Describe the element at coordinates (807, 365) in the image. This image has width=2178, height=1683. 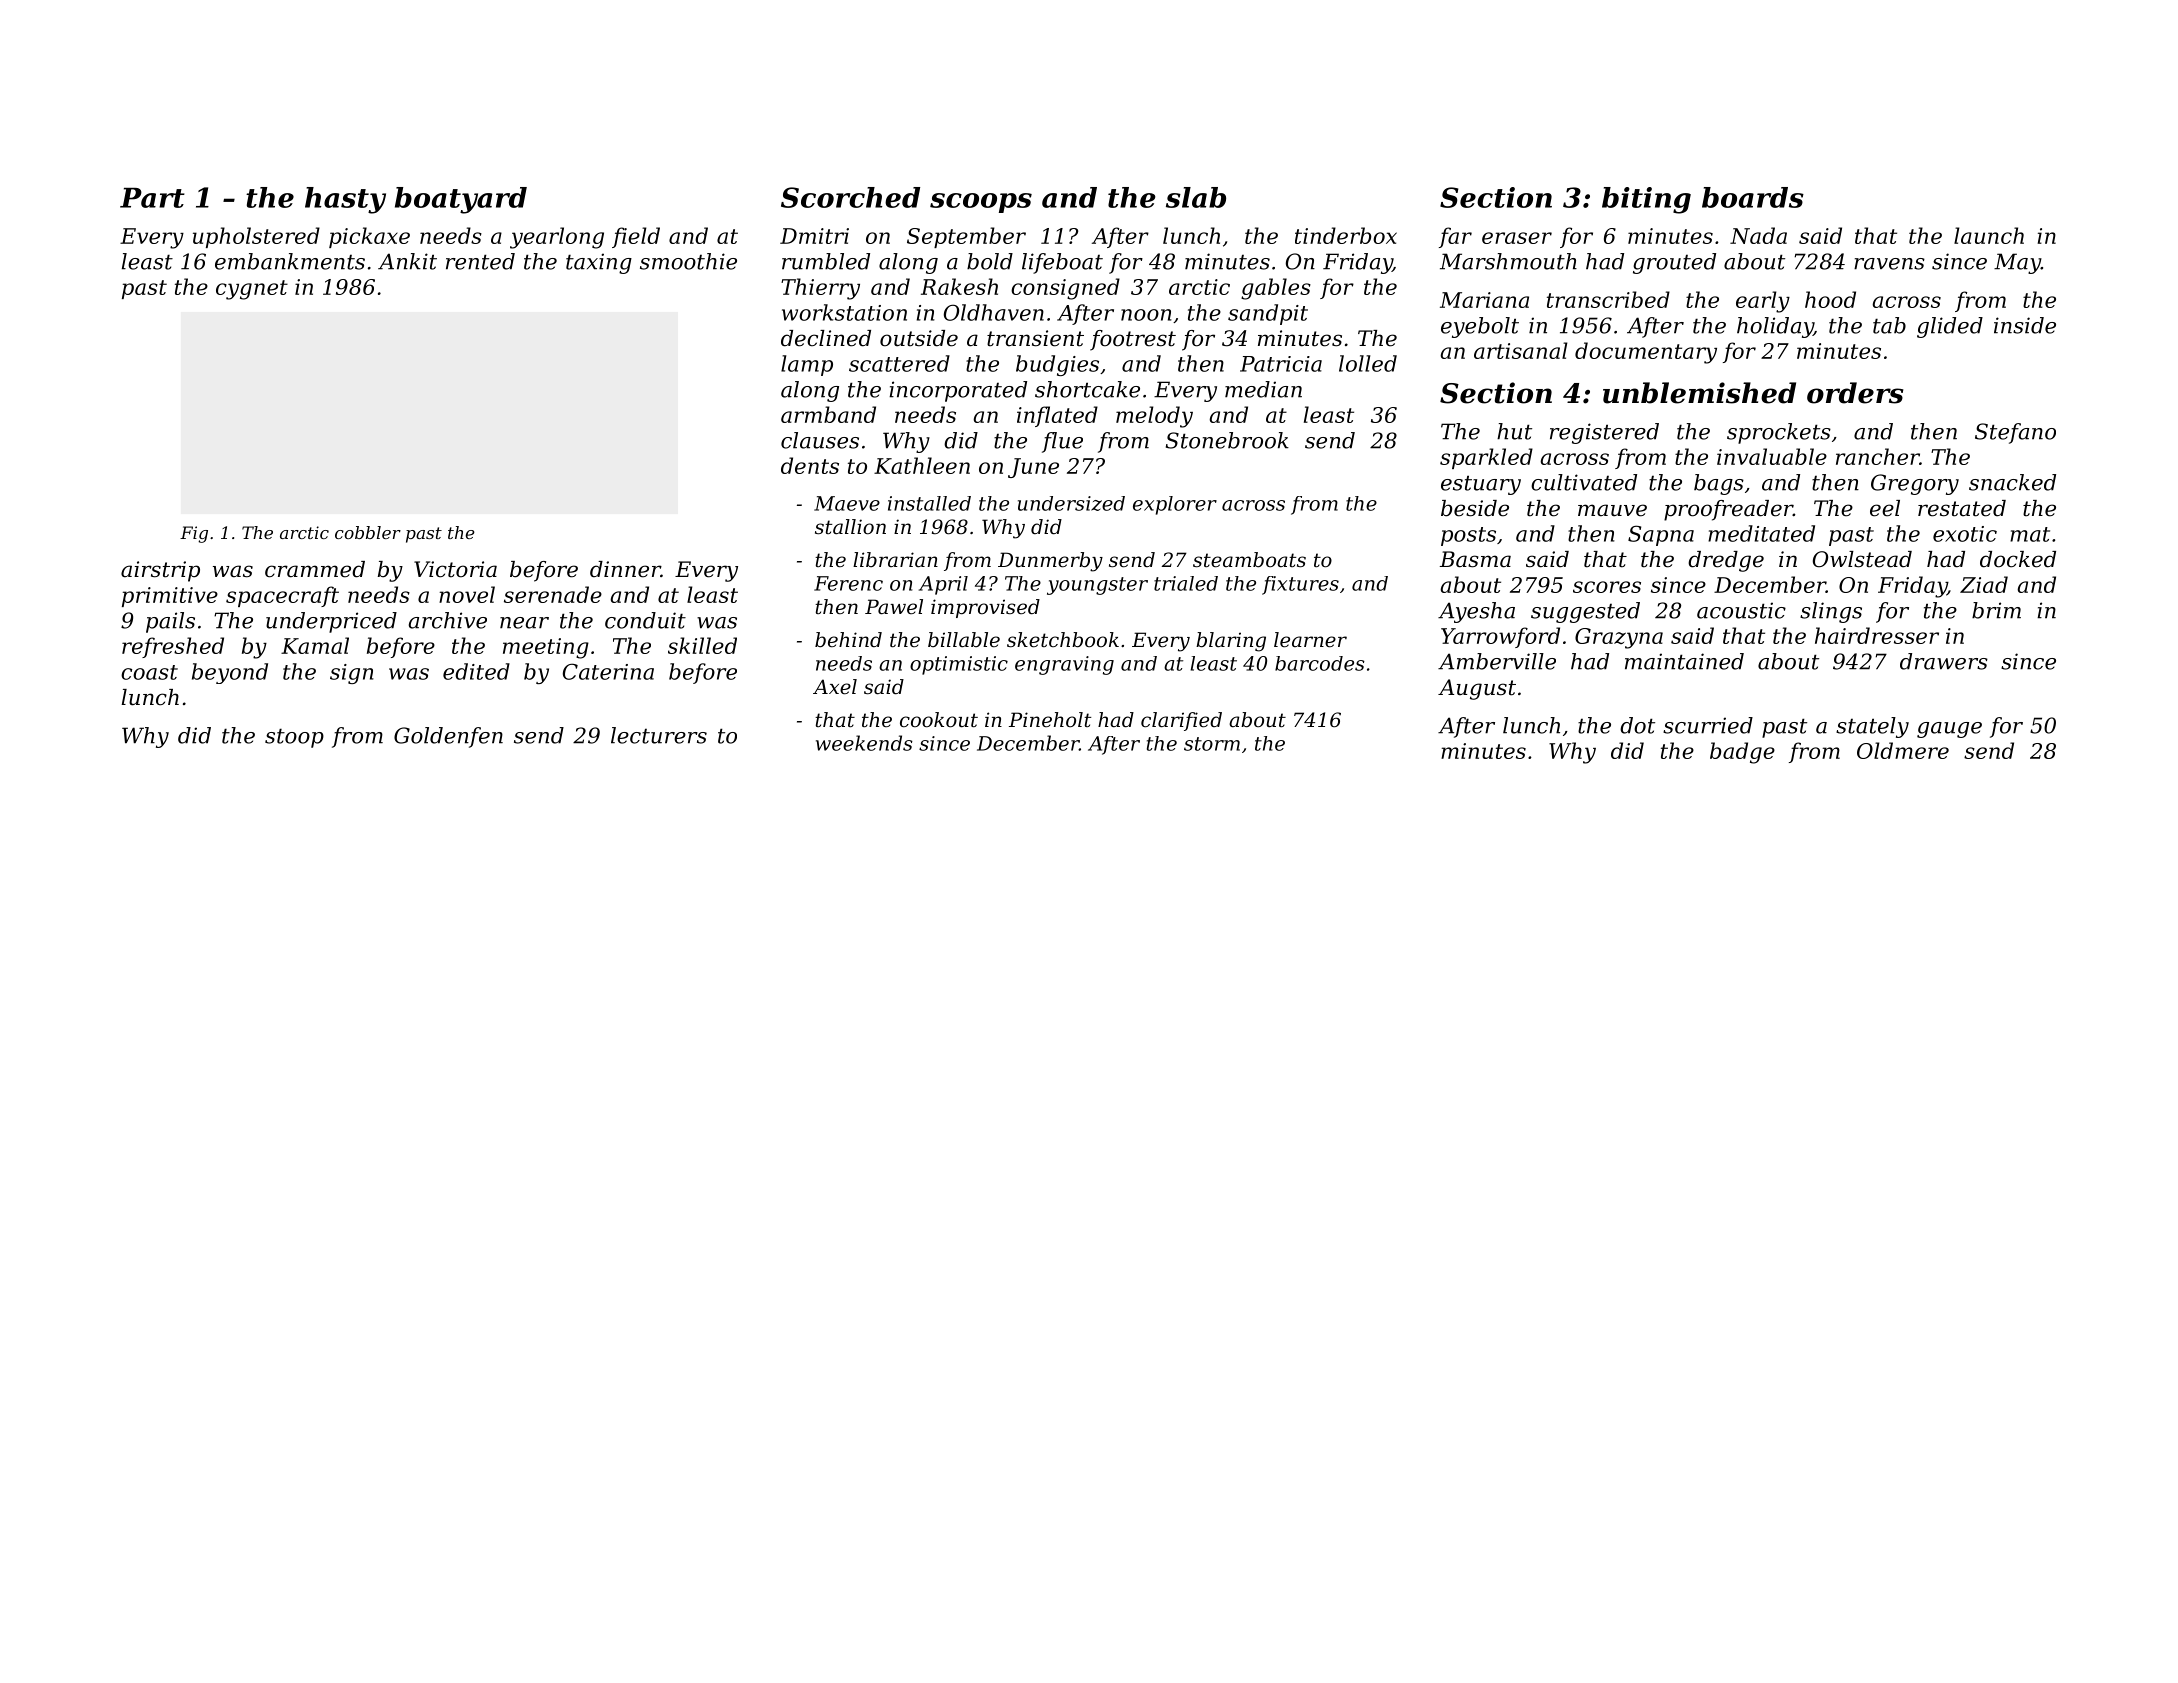
I see `lamp` at that location.
